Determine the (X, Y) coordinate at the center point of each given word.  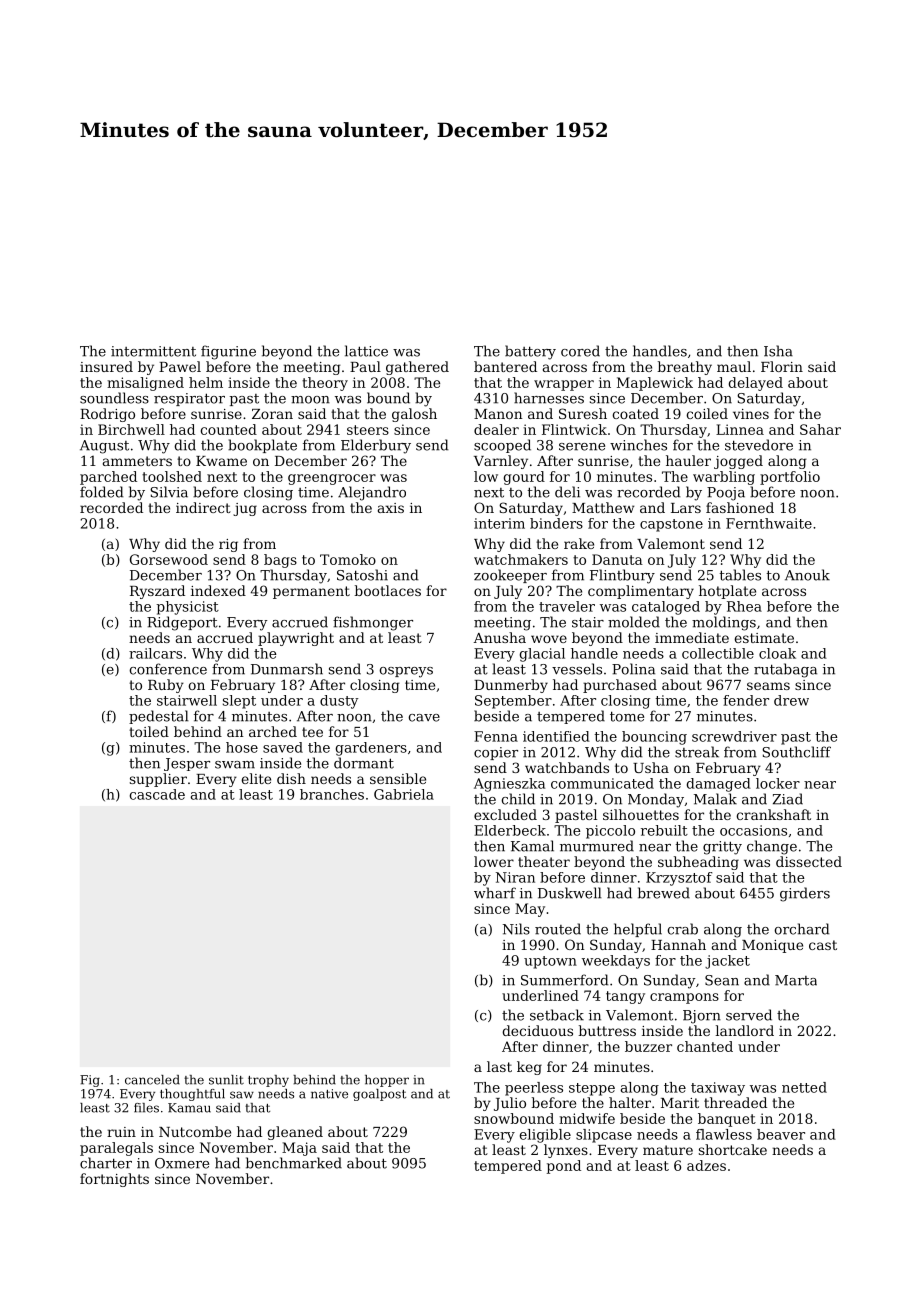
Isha (778, 351)
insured (106, 366)
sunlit (226, 1080)
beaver (781, 1134)
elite (256, 778)
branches (332, 794)
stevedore (759, 445)
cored (580, 351)
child (518, 799)
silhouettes (641, 814)
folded (101, 492)
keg (529, 1068)
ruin (121, 1132)
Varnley (501, 462)
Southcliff (796, 752)
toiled (149, 731)
